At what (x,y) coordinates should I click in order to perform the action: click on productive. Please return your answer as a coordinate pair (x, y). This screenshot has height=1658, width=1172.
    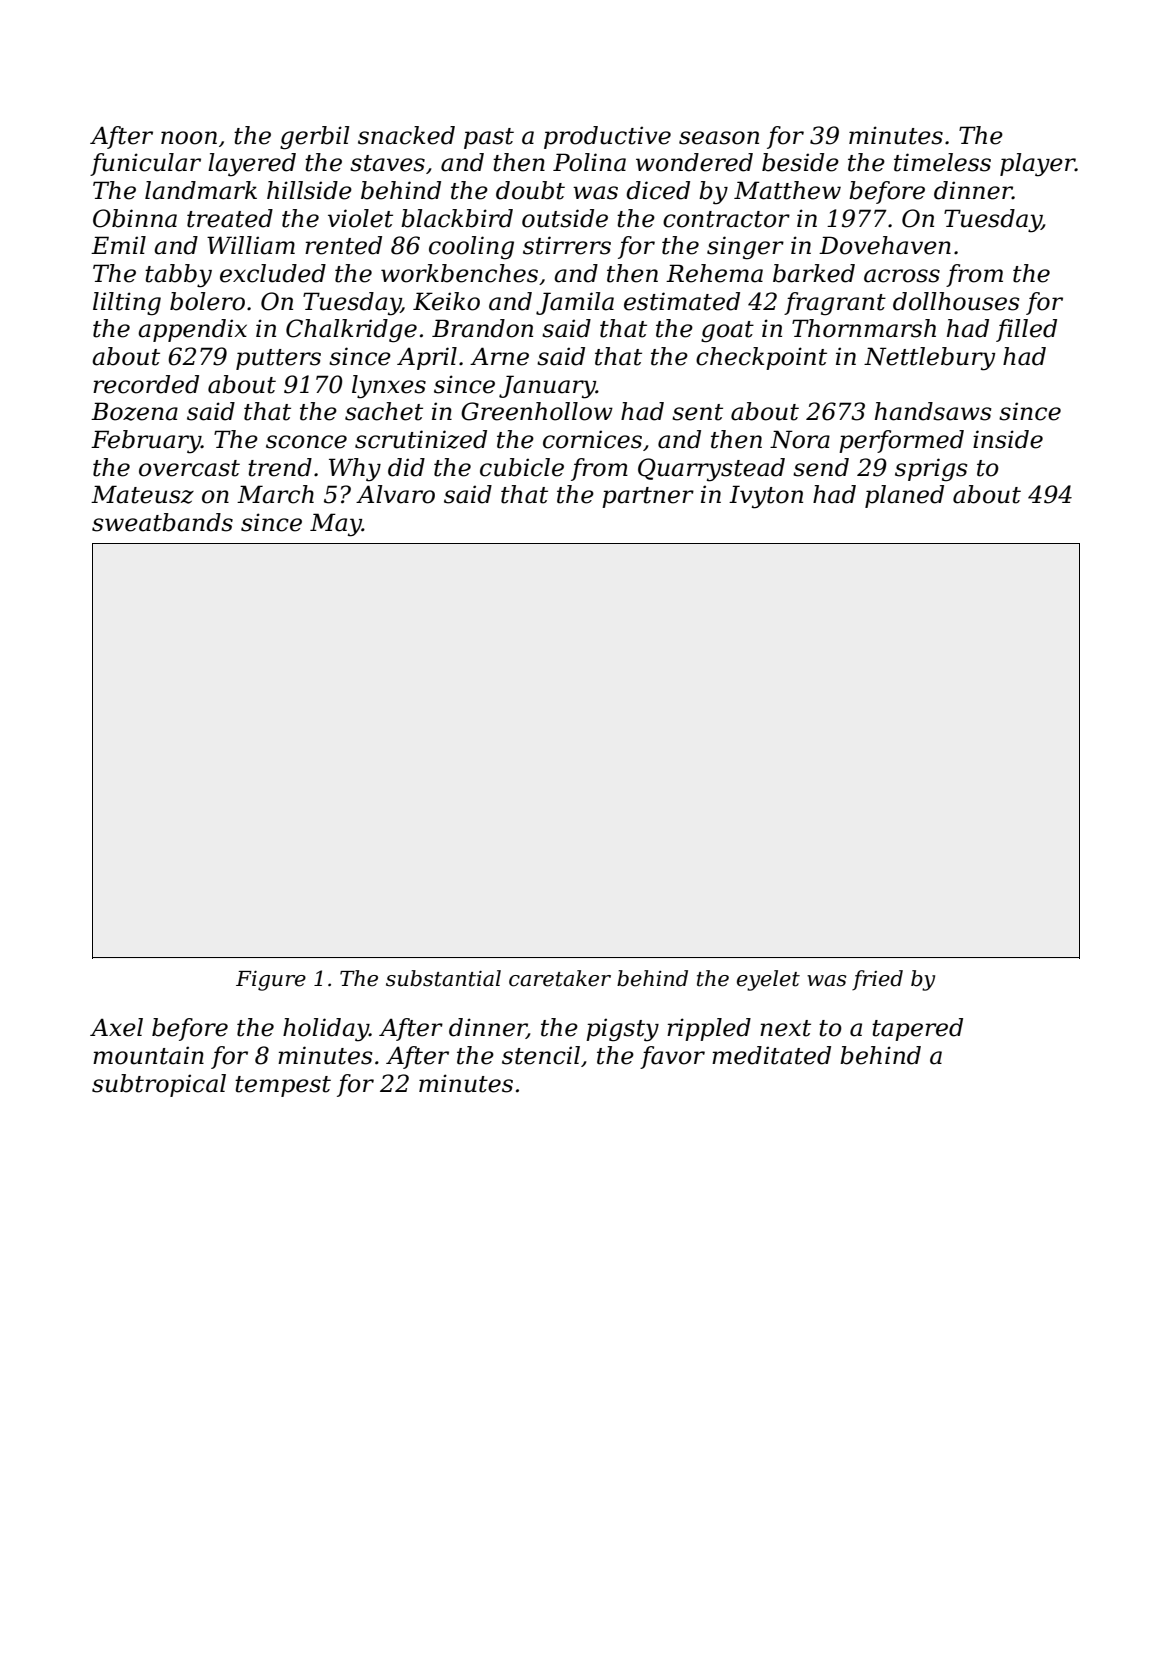
    Looking at the image, I should click on (607, 137).
